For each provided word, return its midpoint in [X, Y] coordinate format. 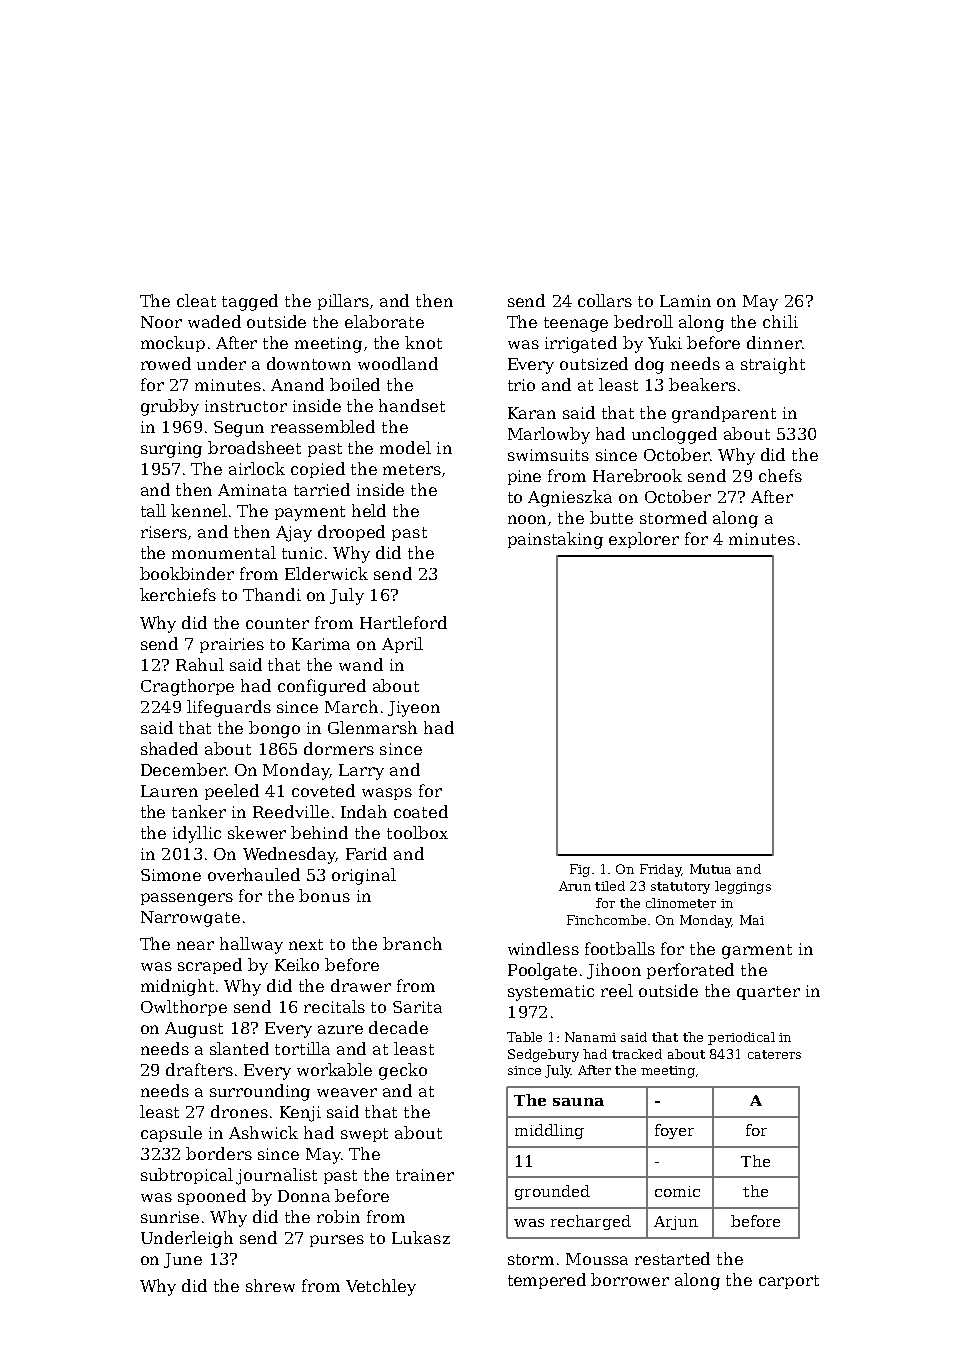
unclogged [674, 435]
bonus [324, 895]
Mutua [710, 869]
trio [521, 385]
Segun [239, 429]
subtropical [187, 1176]
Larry [361, 772]
